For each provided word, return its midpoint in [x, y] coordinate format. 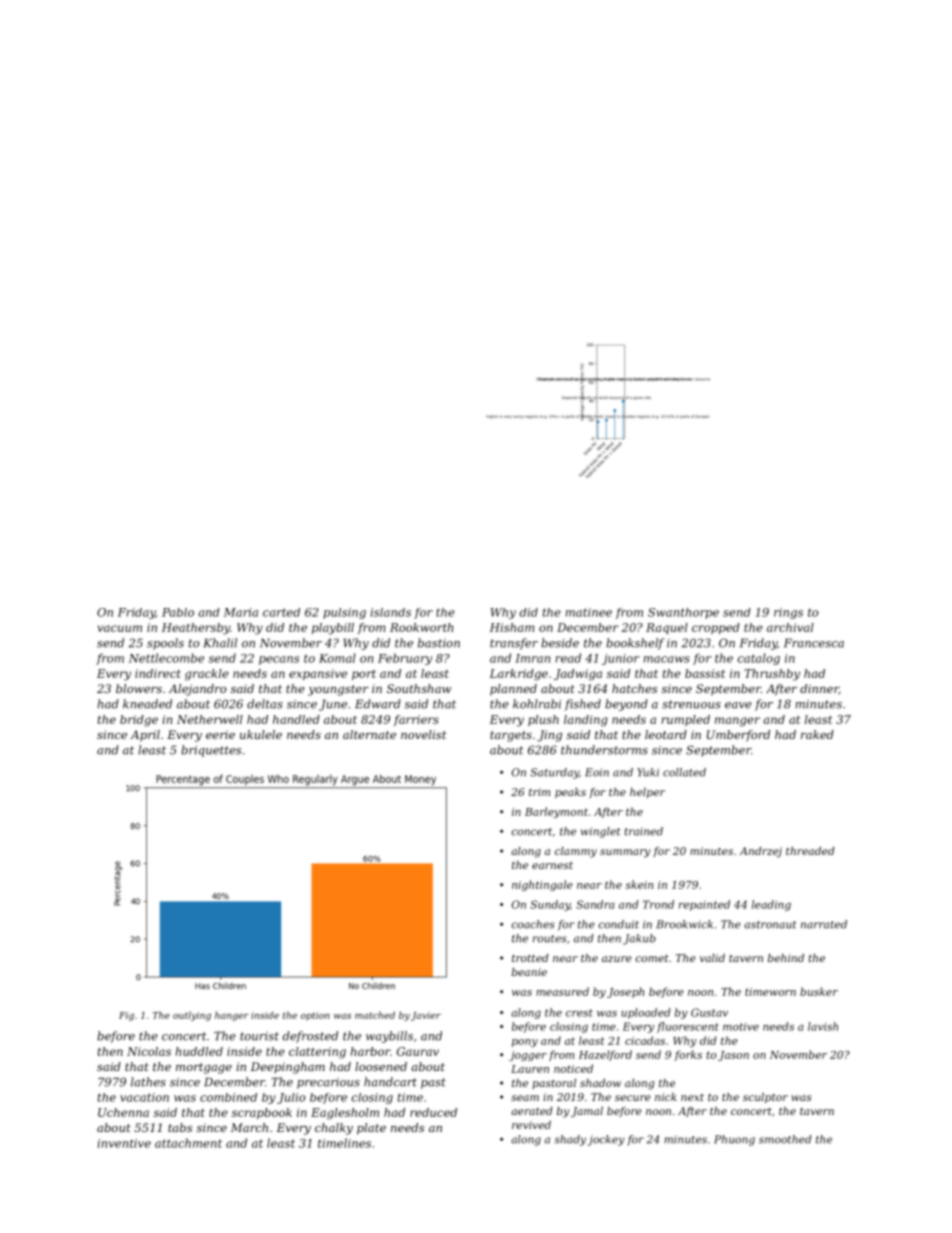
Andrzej [760, 852]
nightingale [542, 885]
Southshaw [419, 688]
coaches [533, 924]
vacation [144, 1097]
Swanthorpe [683, 613]
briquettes [211, 751]
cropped [716, 628]
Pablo [178, 612]
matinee [589, 612]
